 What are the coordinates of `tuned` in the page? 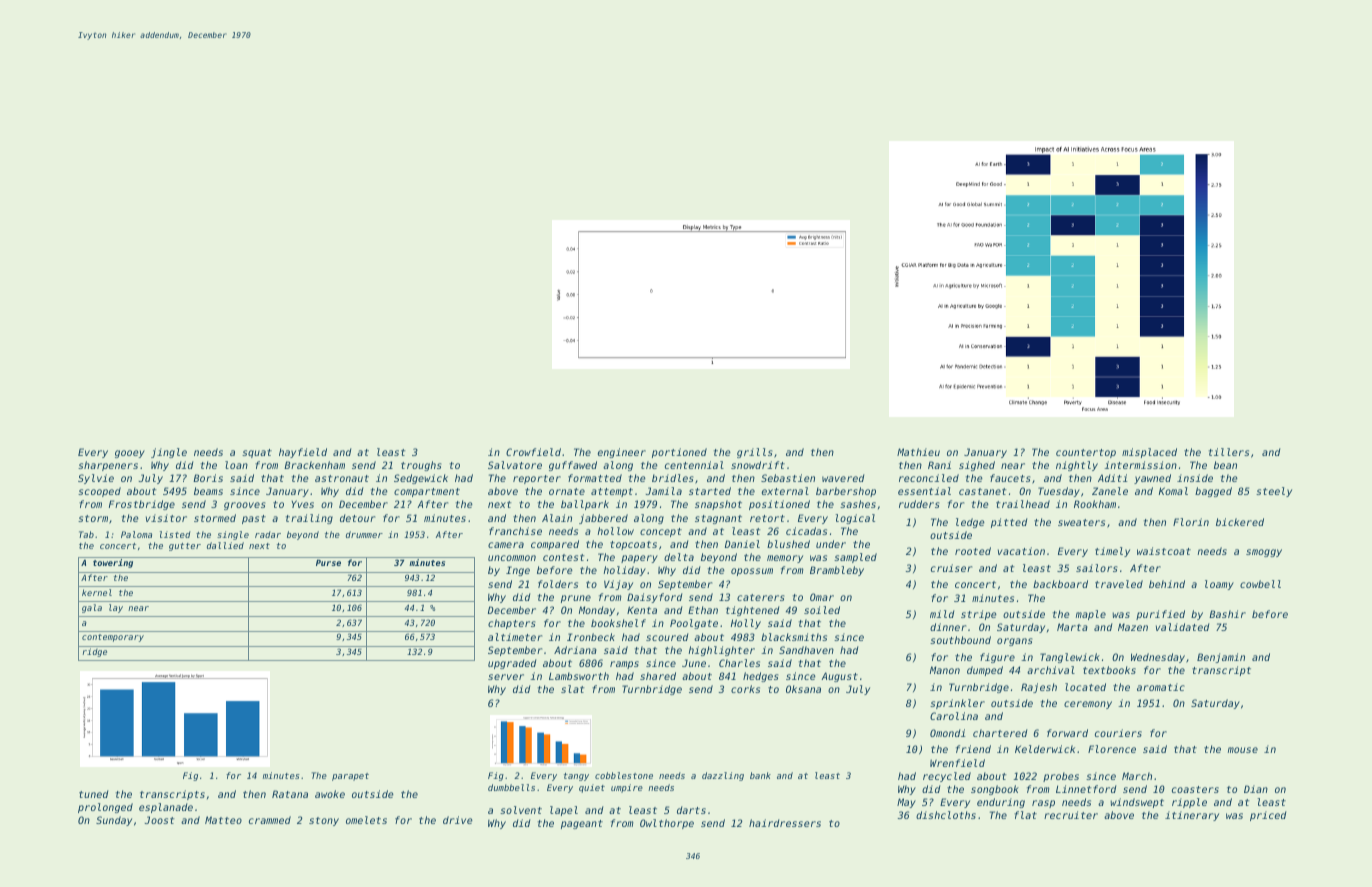 It's located at (93, 794).
